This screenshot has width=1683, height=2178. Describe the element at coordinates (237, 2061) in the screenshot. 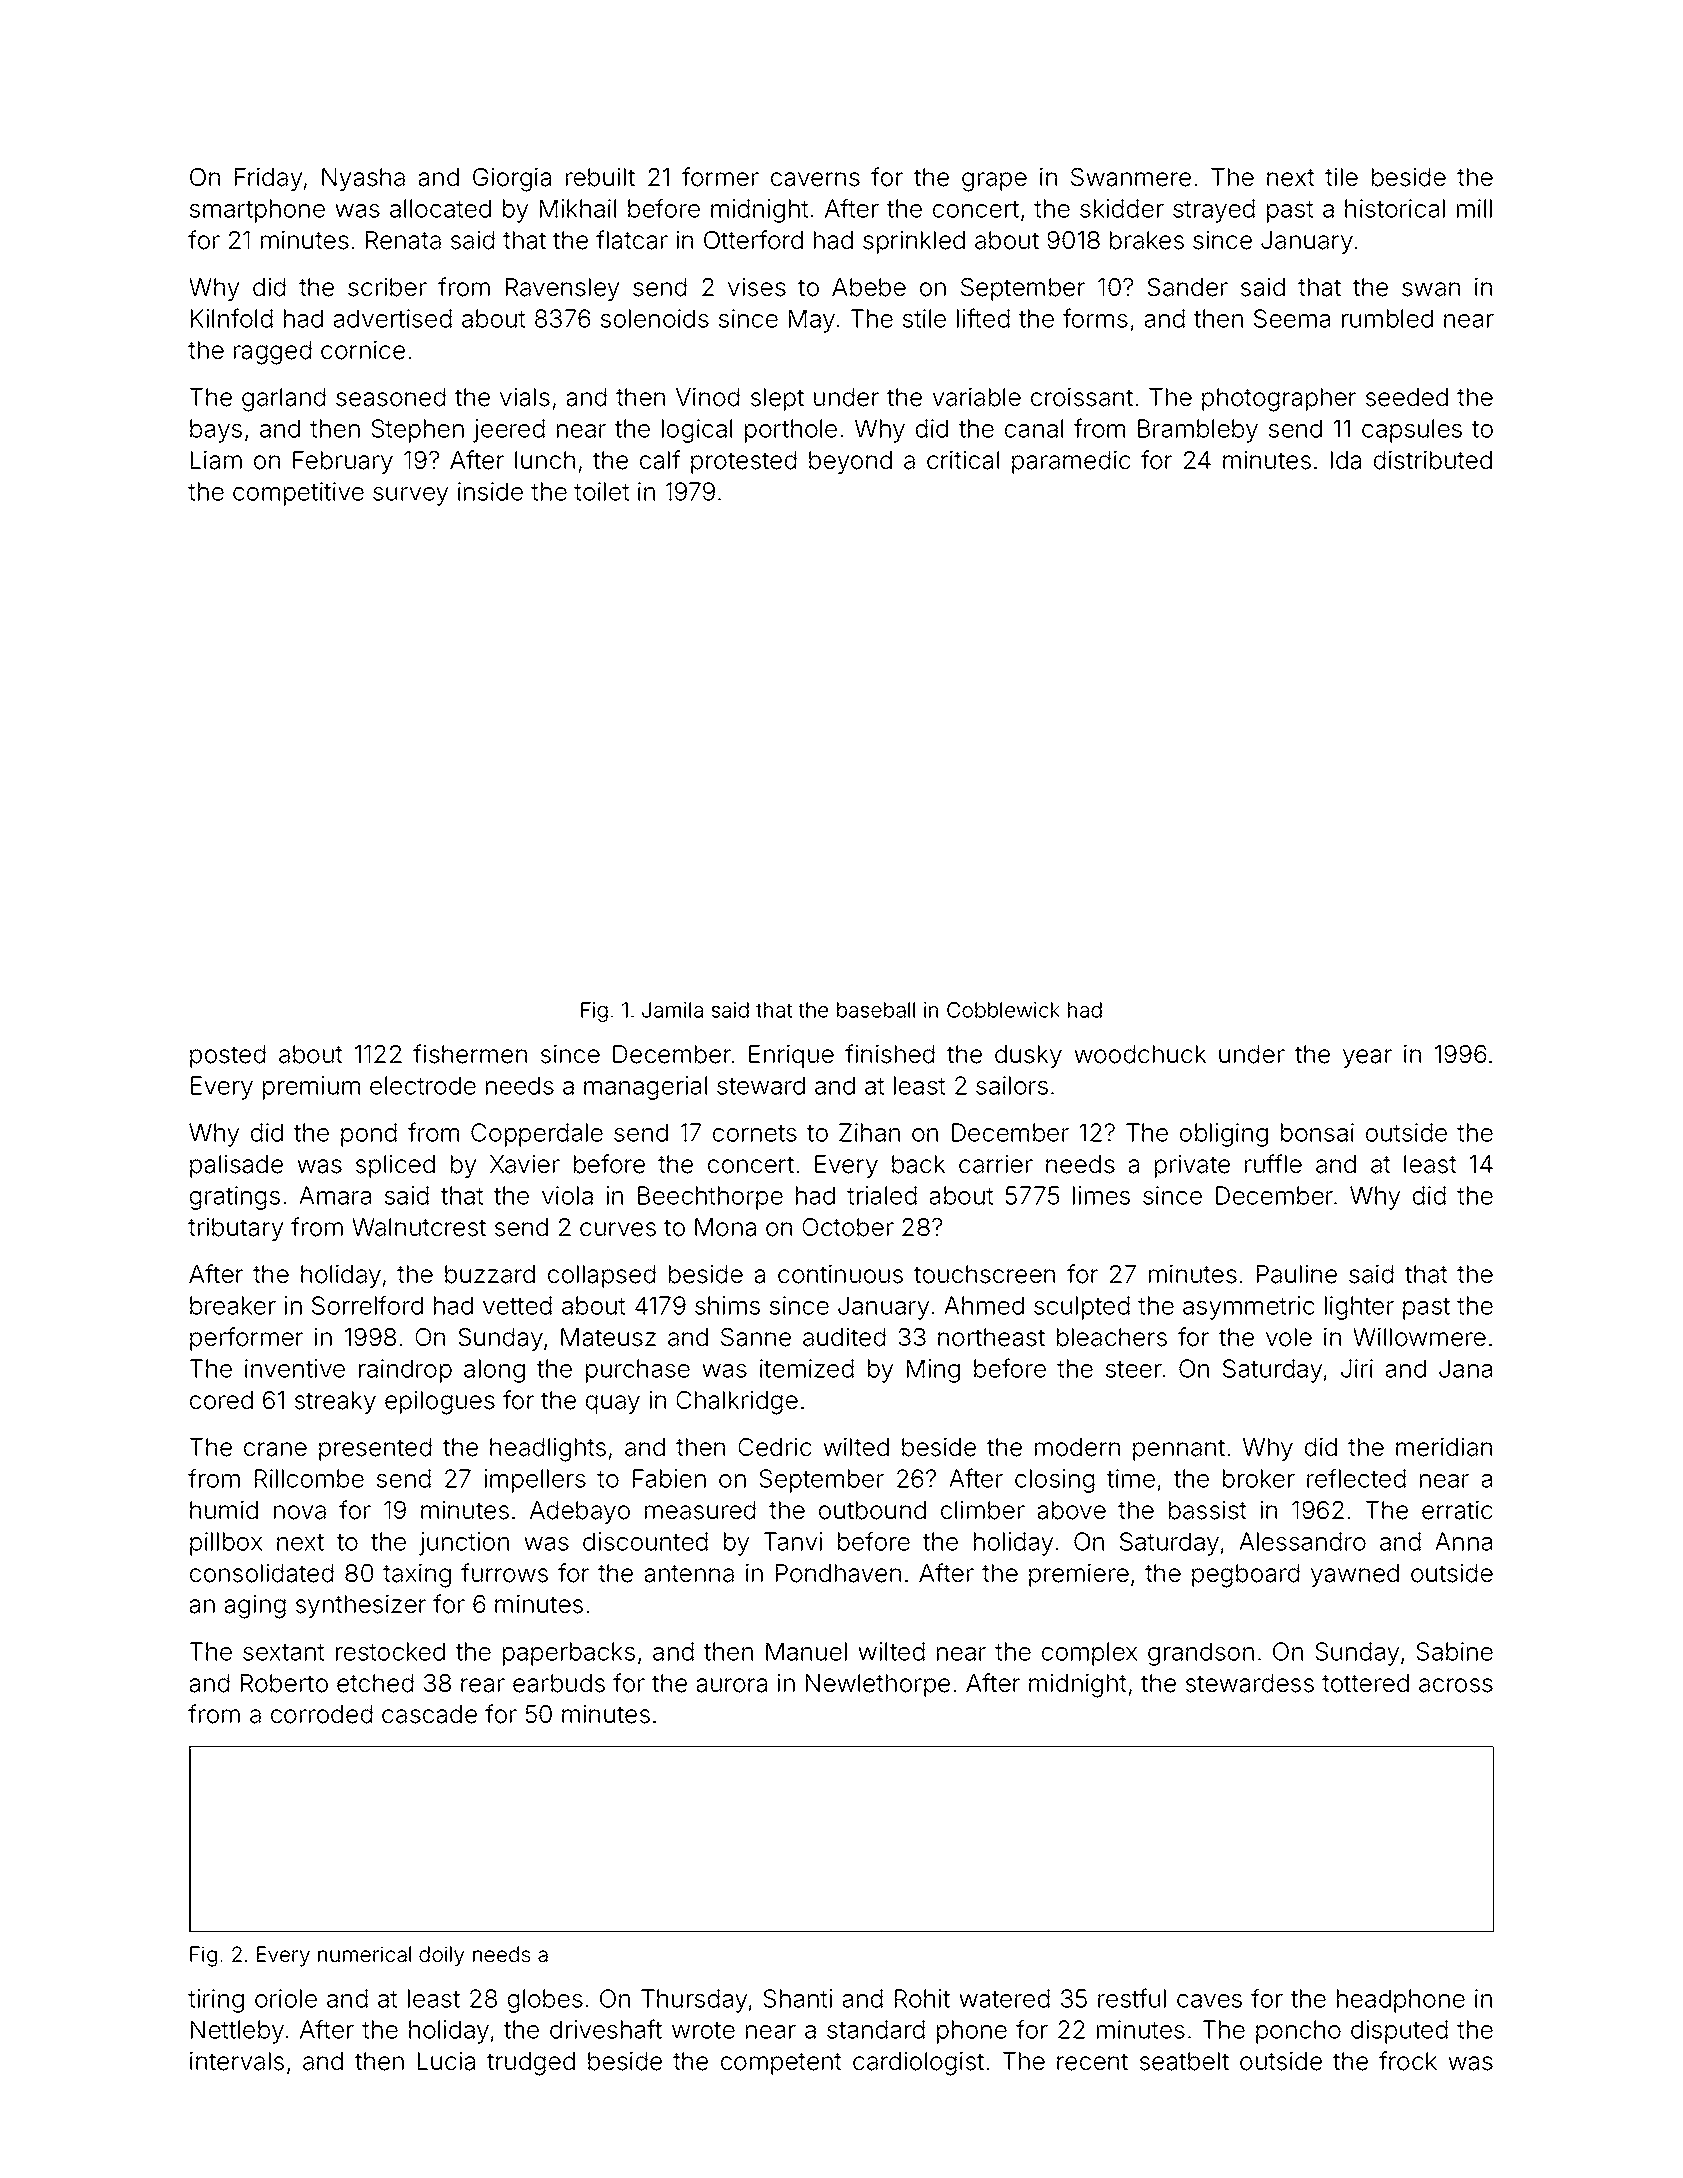

I see `intervals` at that location.
